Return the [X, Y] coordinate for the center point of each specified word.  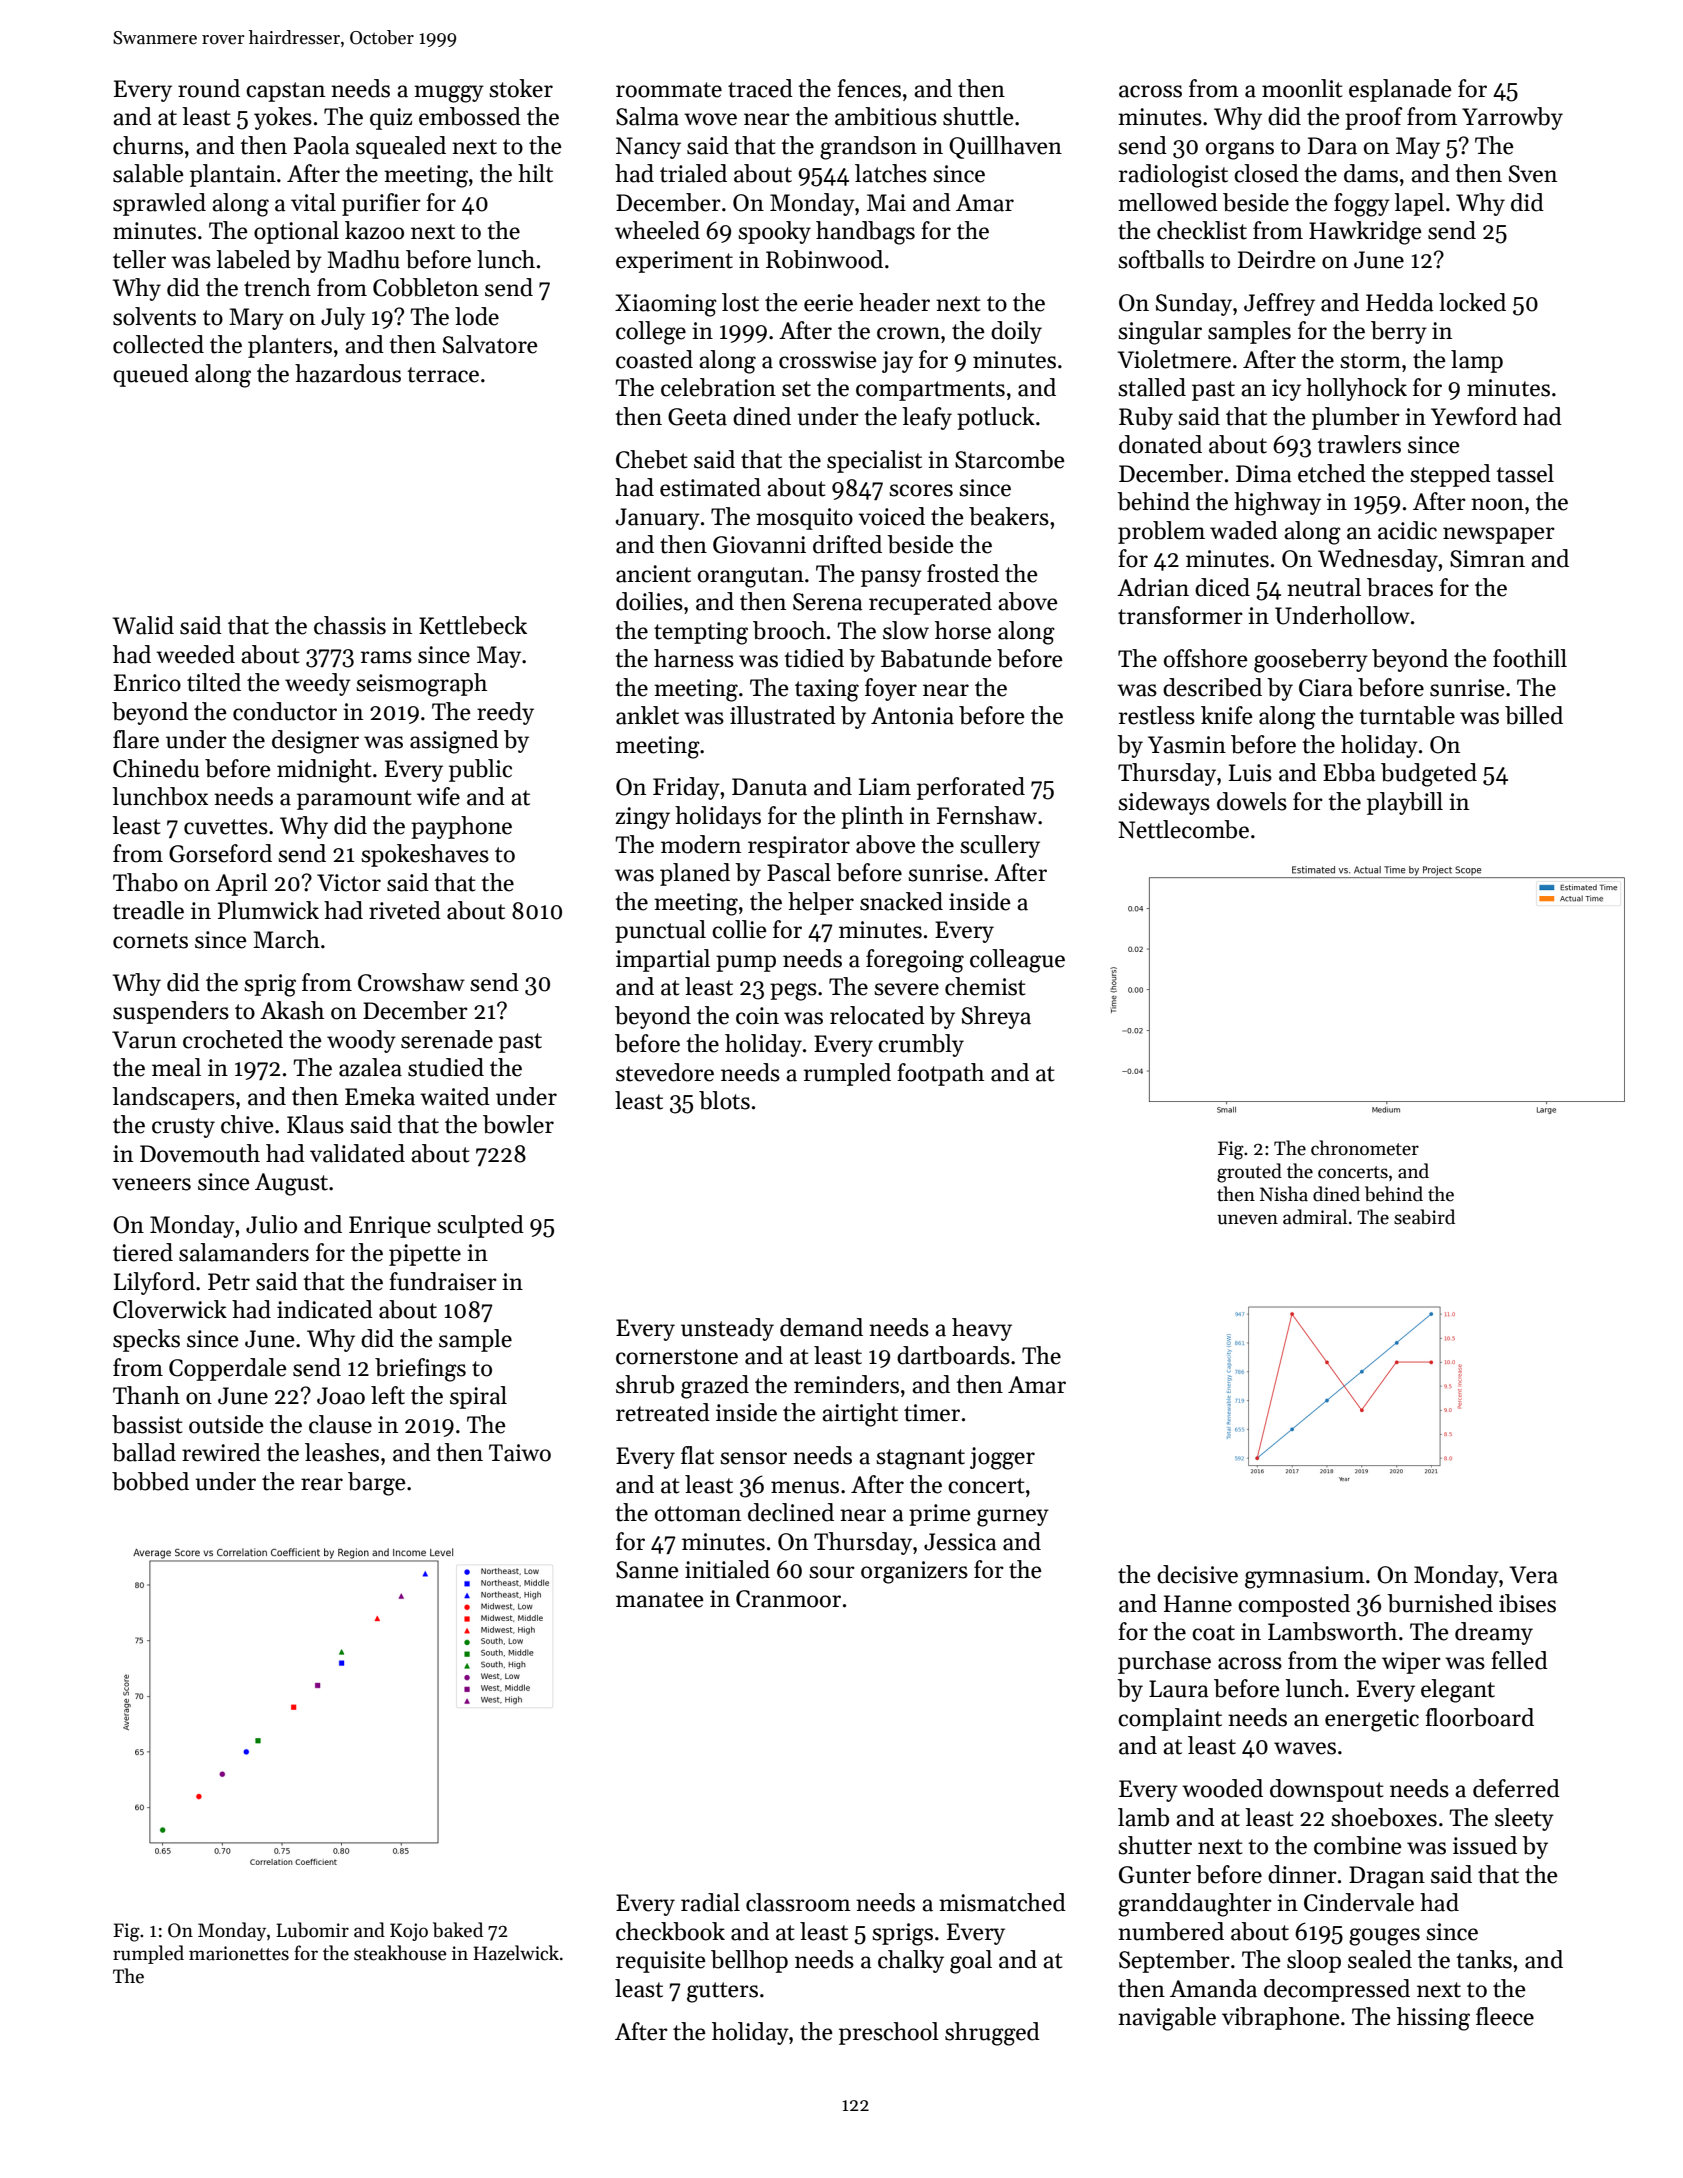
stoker [521, 88]
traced [760, 88]
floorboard [1479, 1717]
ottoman [698, 1514]
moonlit [1302, 88]
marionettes [239, 1953]
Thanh [146, 1395]
